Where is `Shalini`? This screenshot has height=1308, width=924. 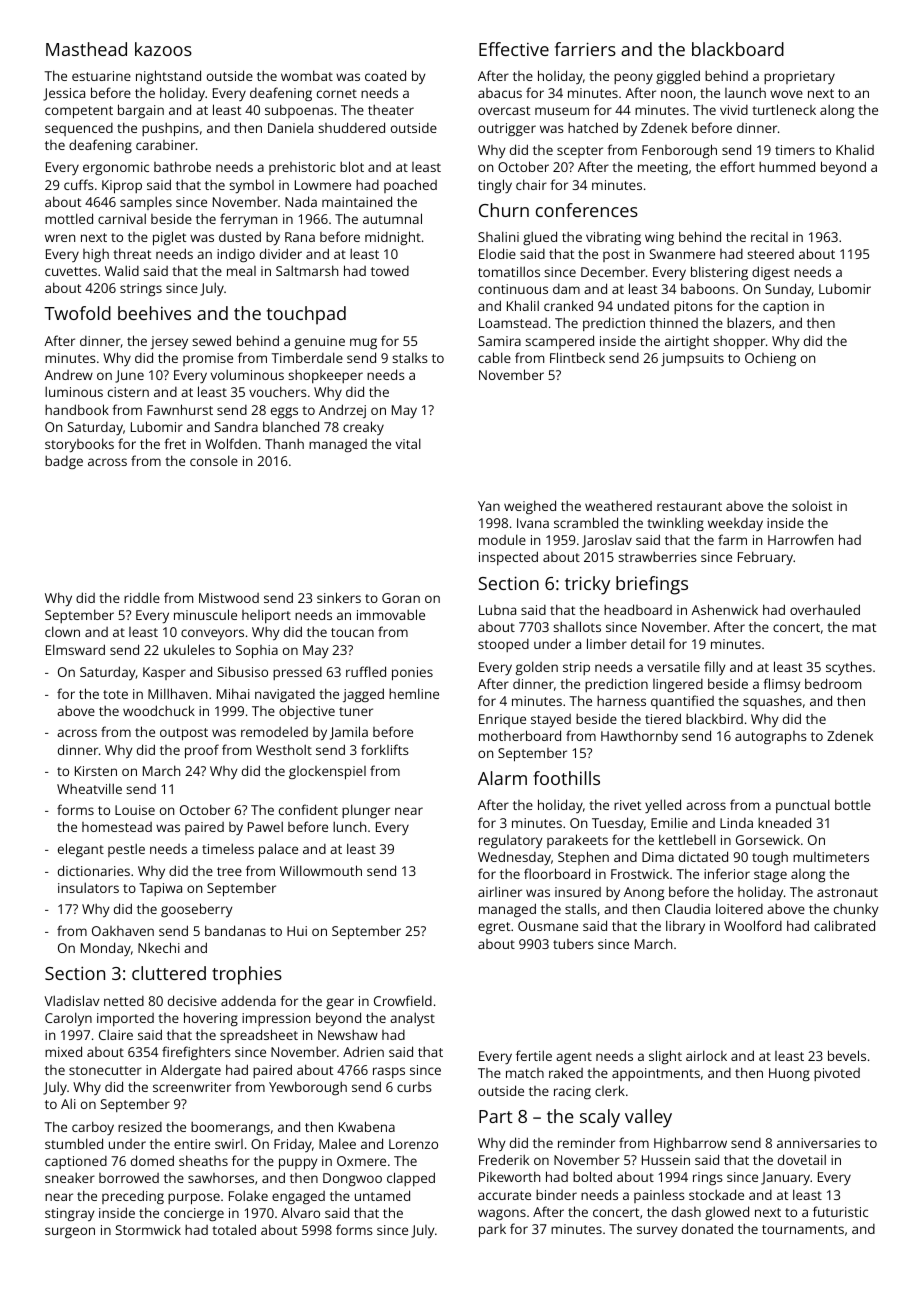 Shalini is located at coordinates (498, 236).
